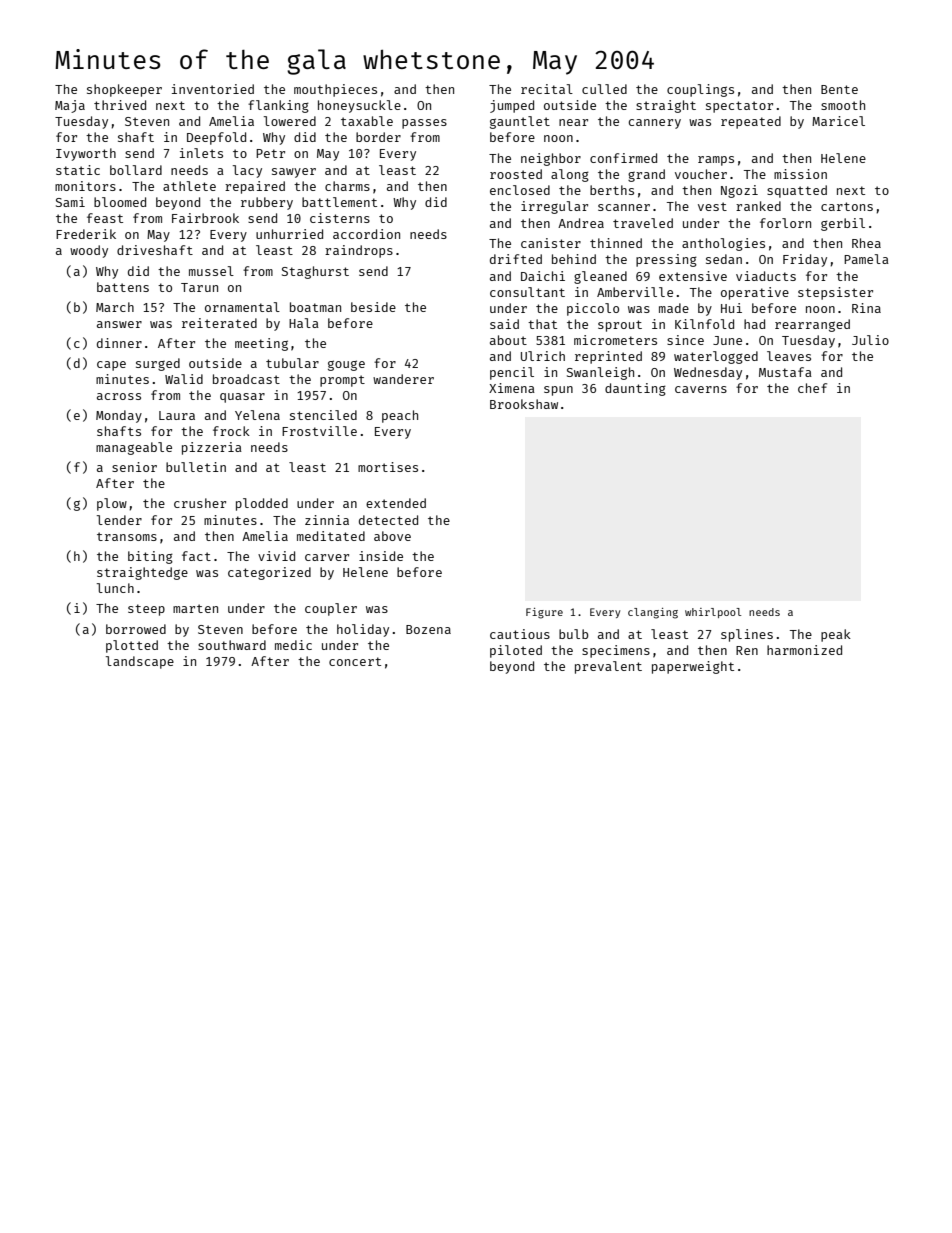 This screenshot has height=1233, width=952. Describe the element at coordinates (119, 324) in the screenshot. I see `answer` at that location.
